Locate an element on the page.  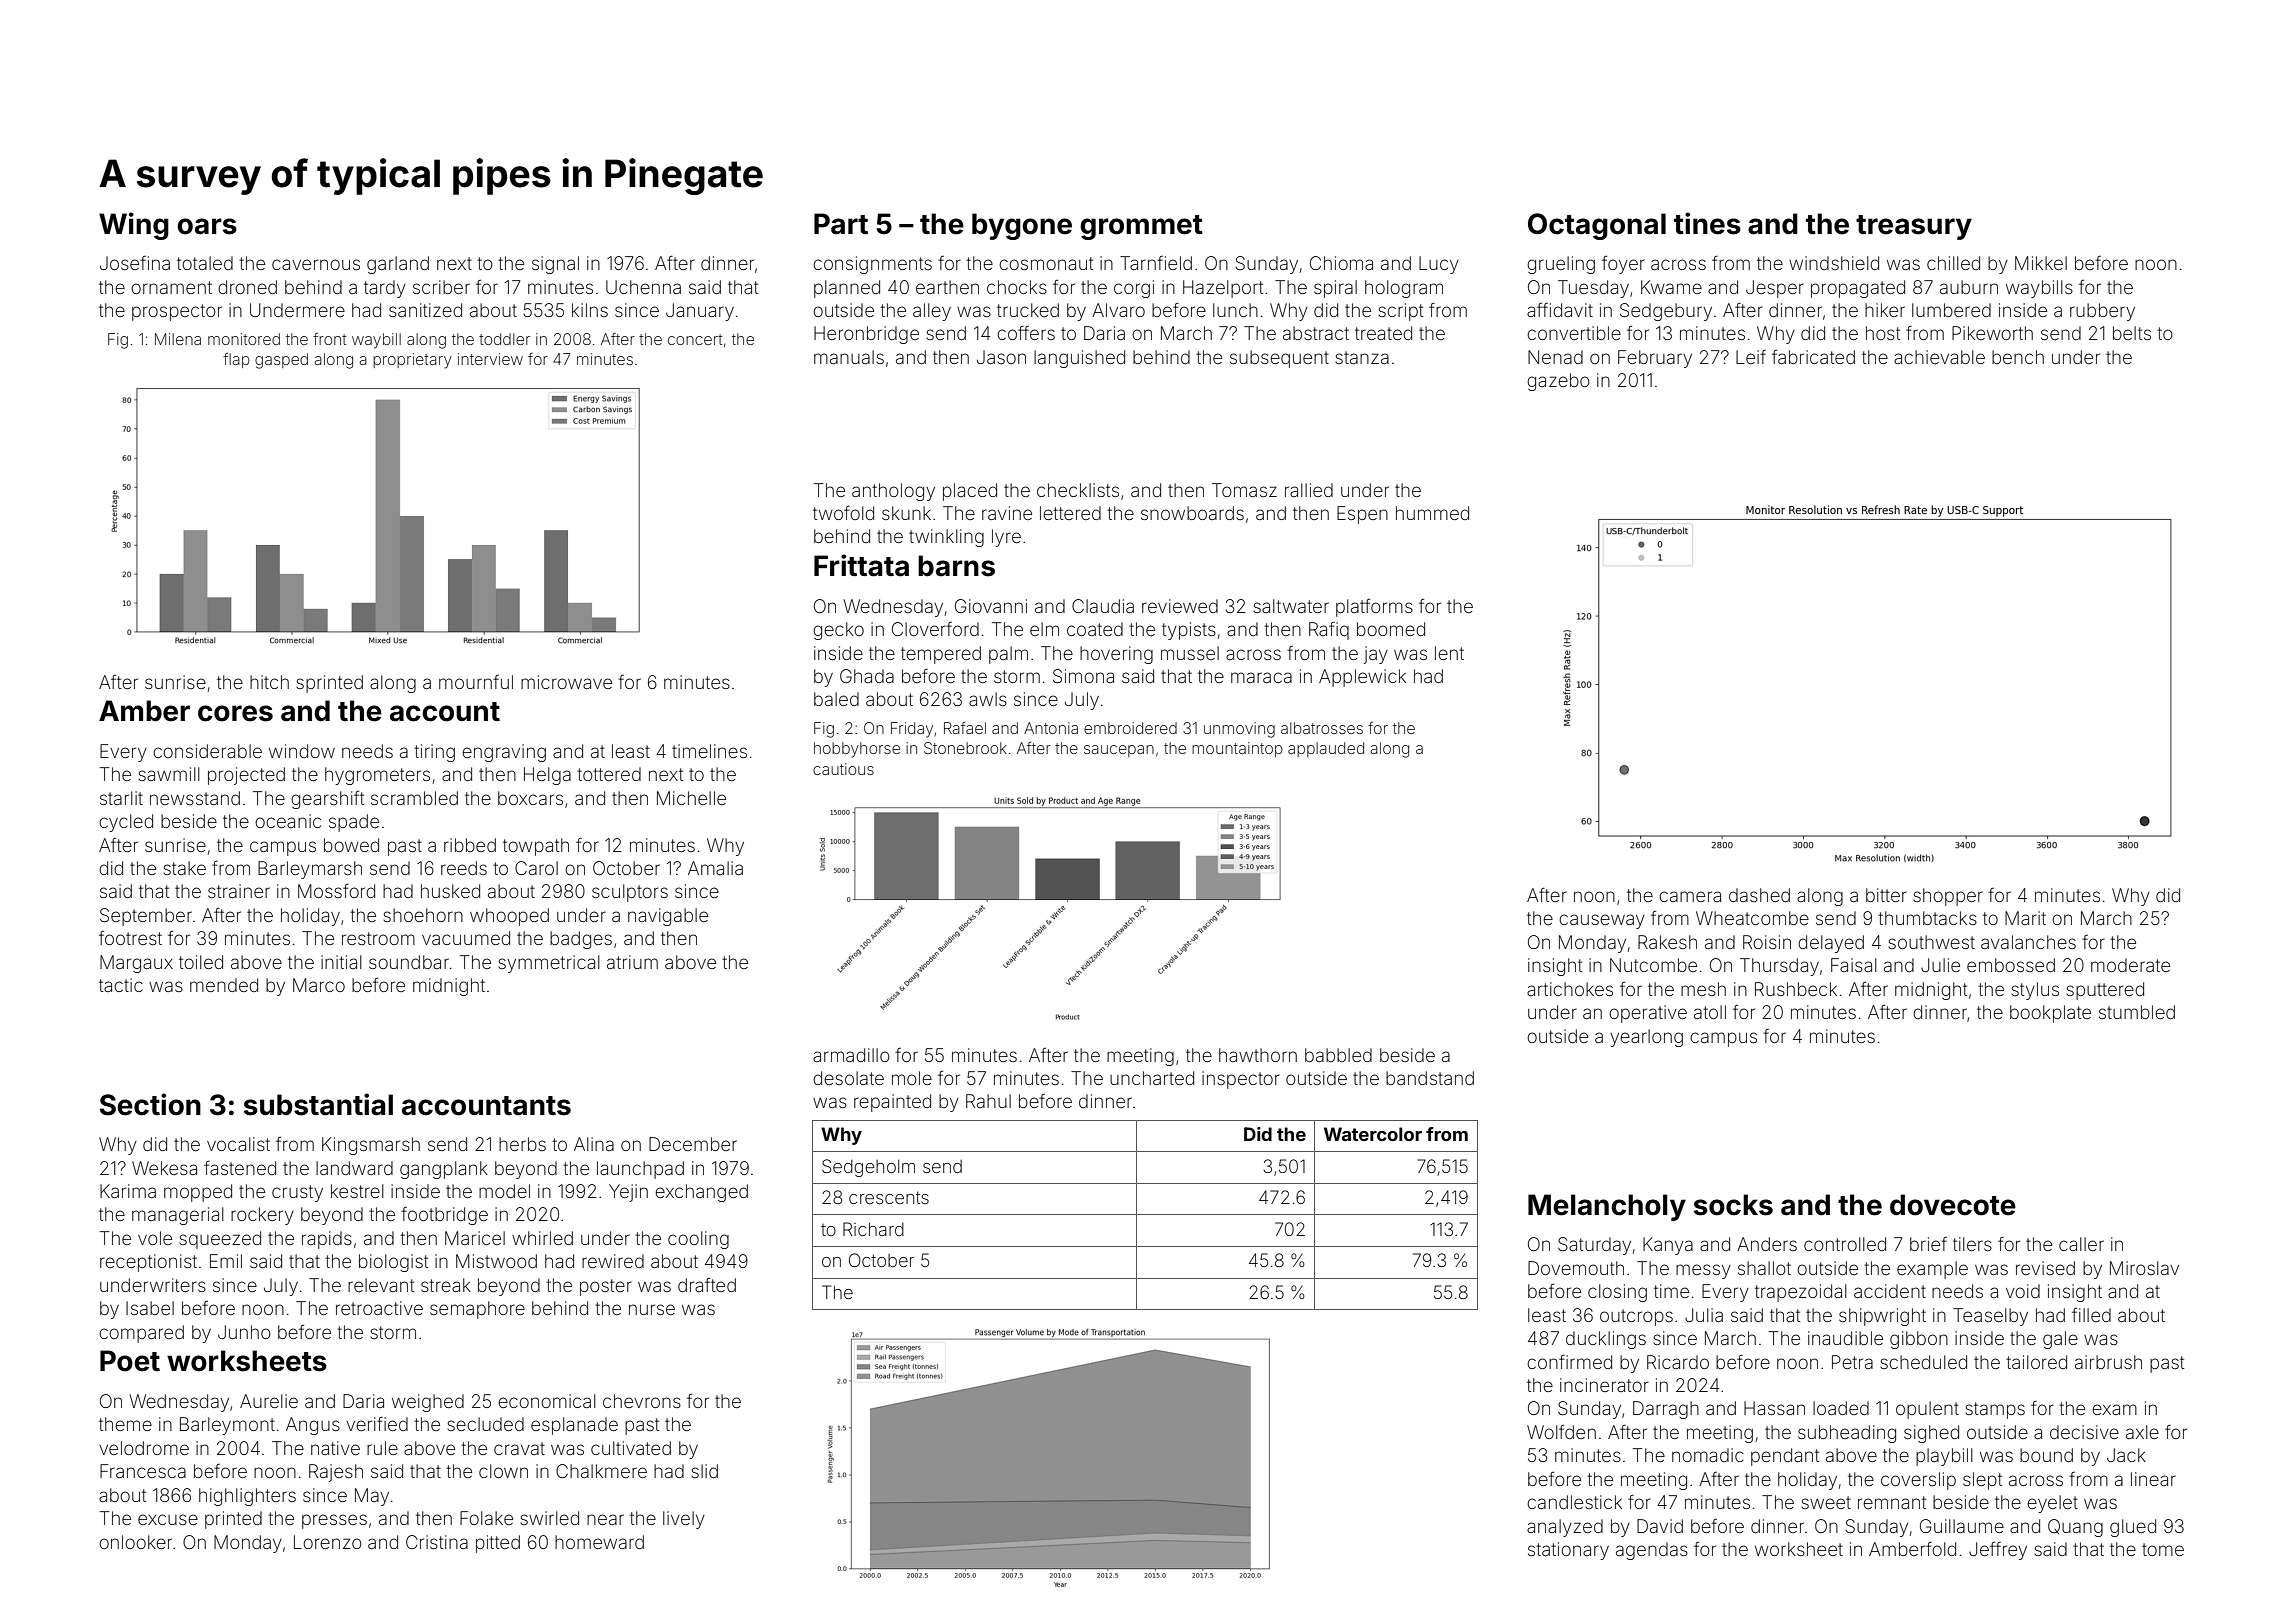
Josefina is located at coordinates (135, 263).
